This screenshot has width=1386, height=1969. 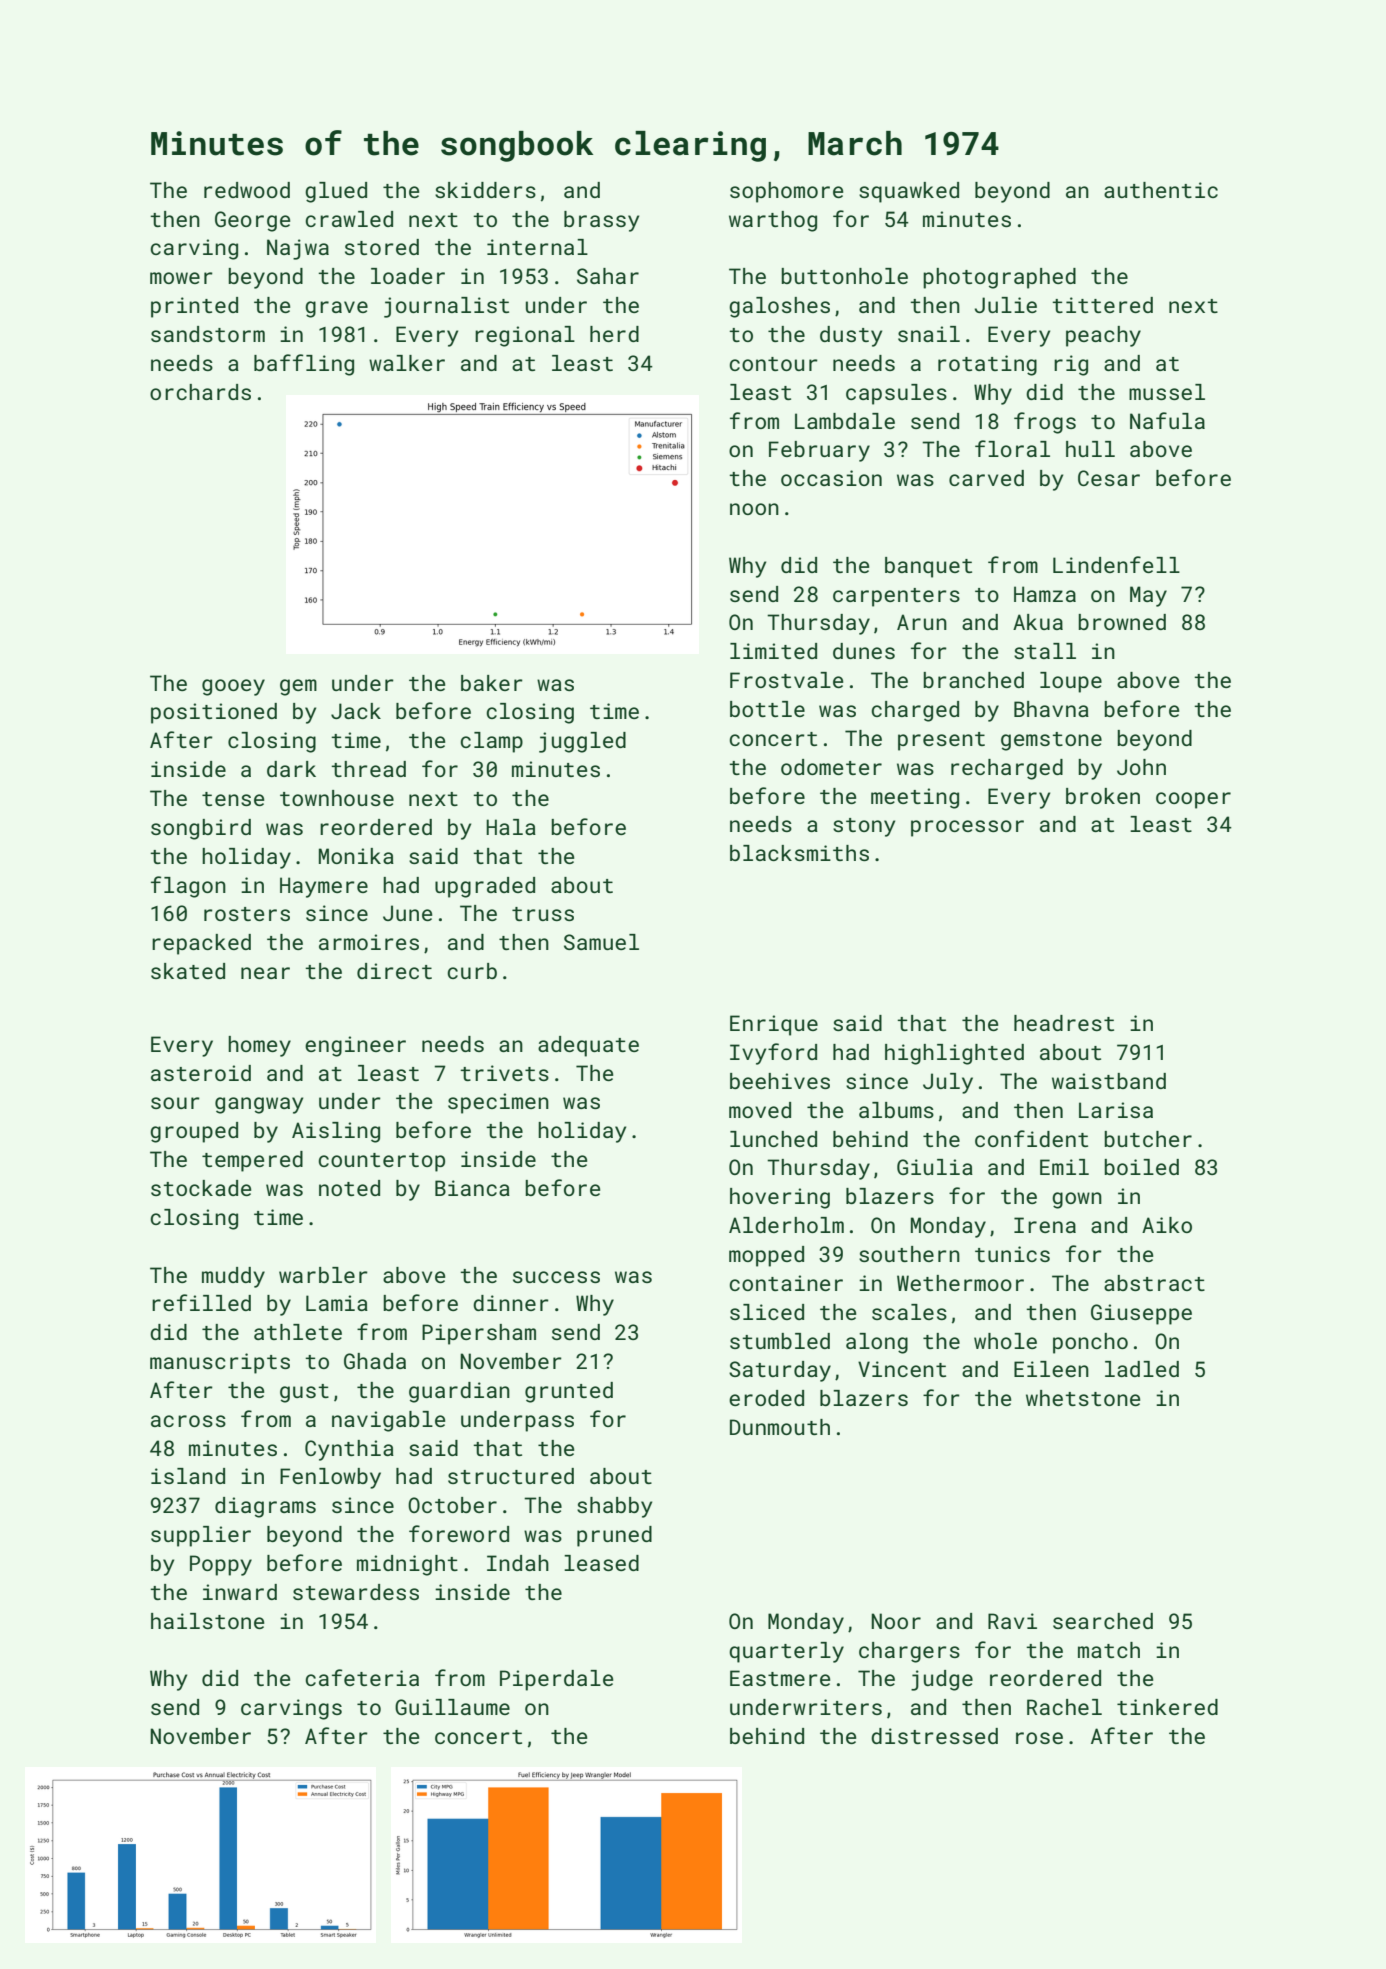 I want to click on skidders, so click(x=485, y=190).
